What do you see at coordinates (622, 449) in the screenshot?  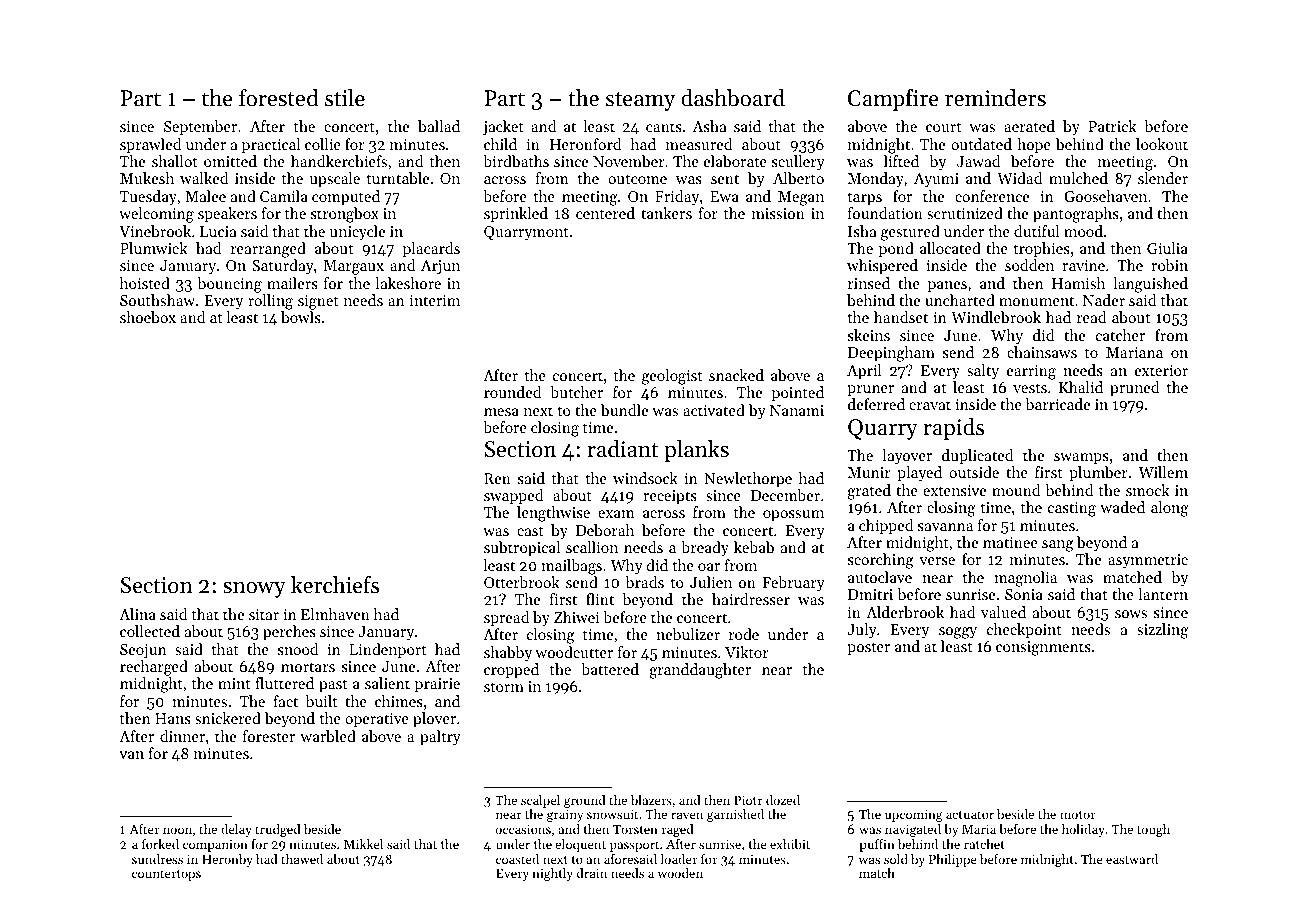 I see `radiant` at bounding box center [622, 449].
